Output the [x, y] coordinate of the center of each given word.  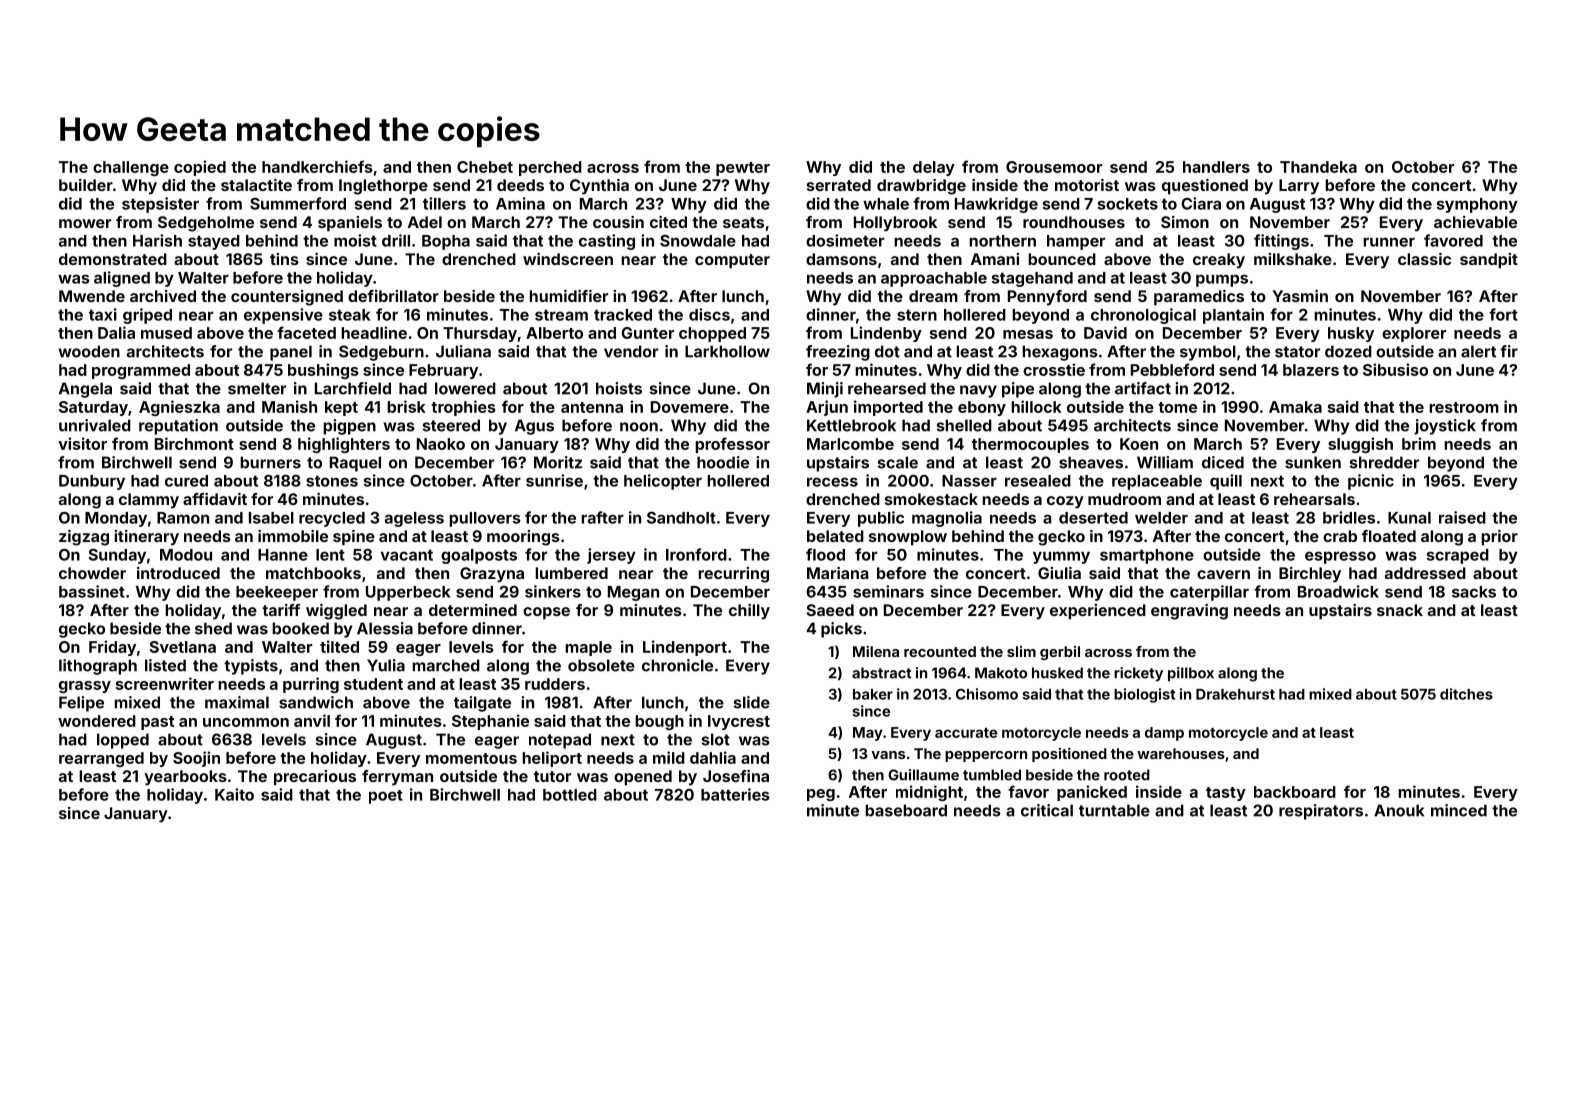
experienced [1098, 612]
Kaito [234, 794]
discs [709, 314]
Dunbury [92, 482]
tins [284, 259]
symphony [1477, 205]
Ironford [696, 554]
